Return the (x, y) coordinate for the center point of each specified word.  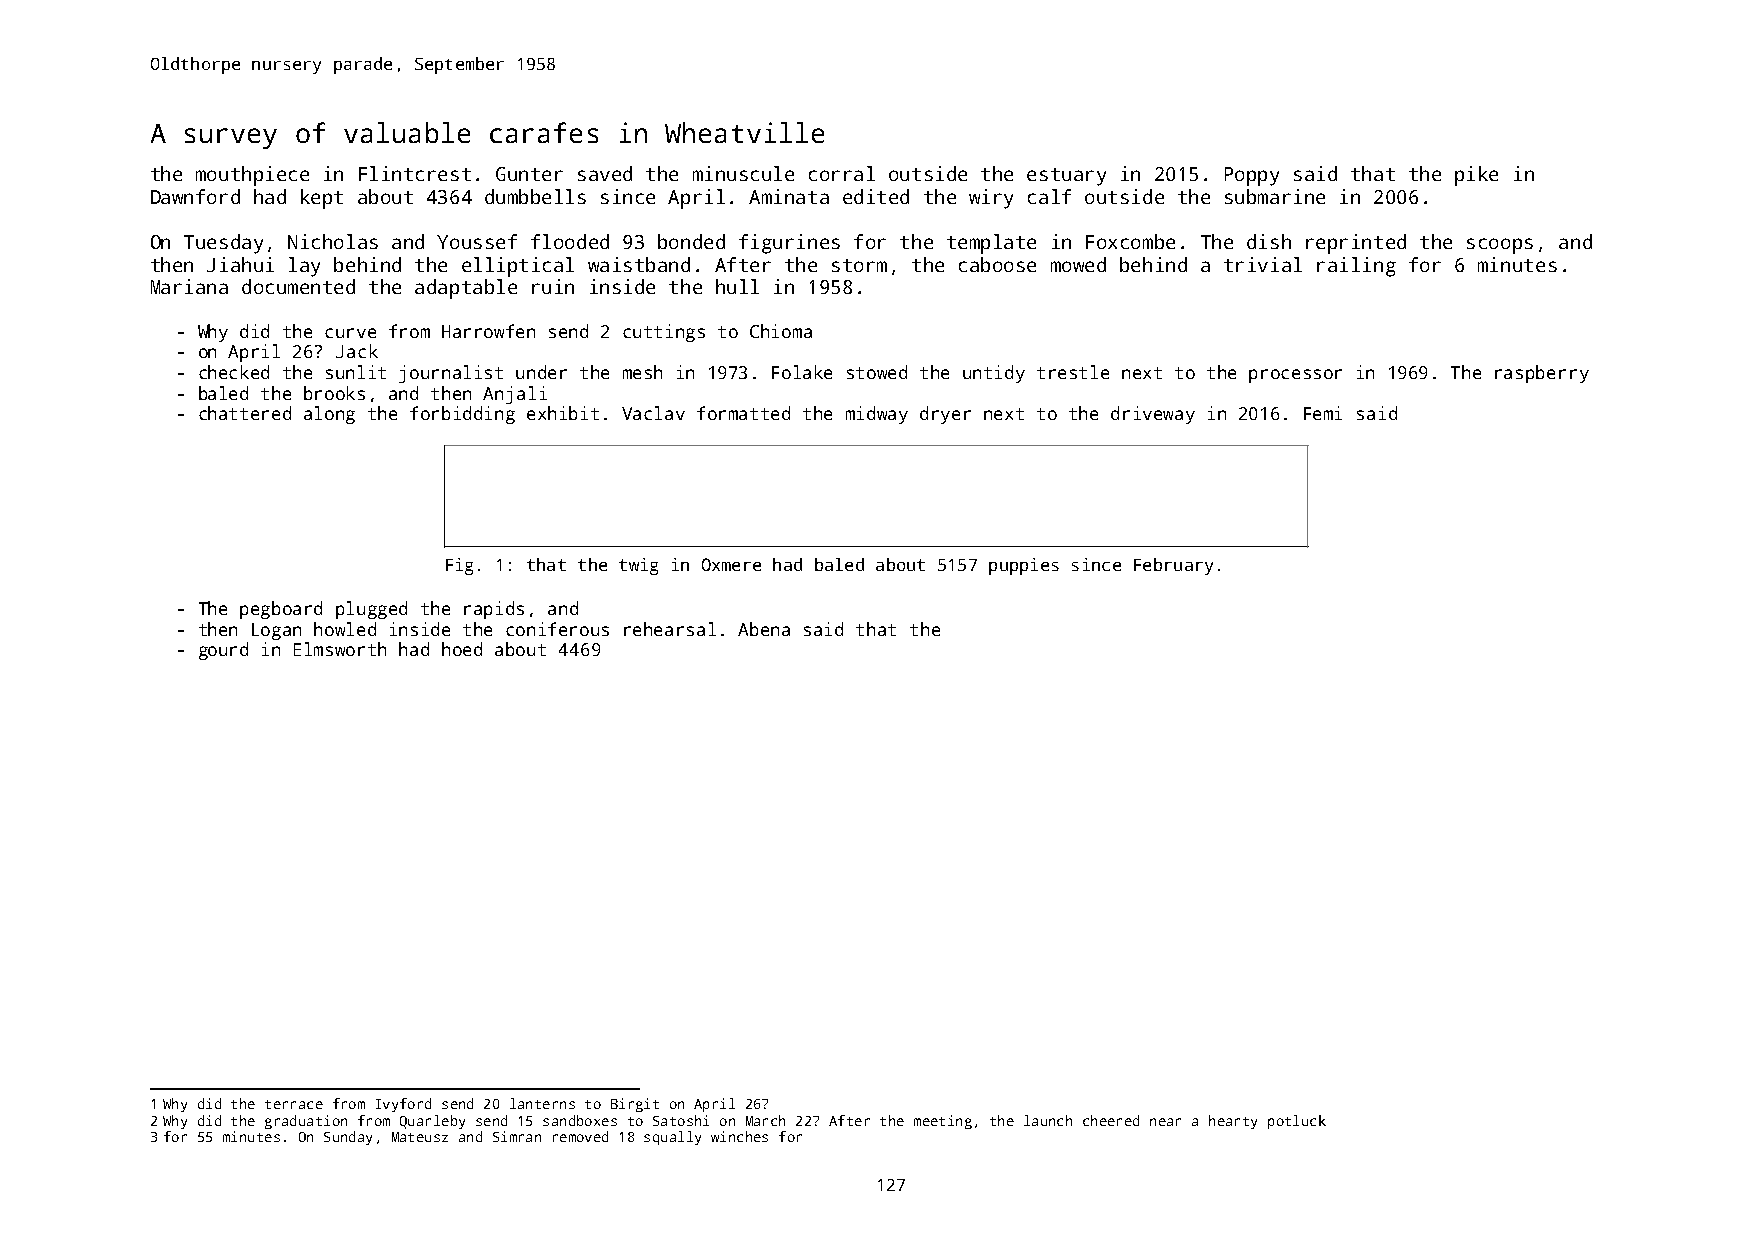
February (1173, 566)
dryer (945, 415)
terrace (294, 1104)
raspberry (1542, 374)
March (765, 1120)
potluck (1297, 1122)
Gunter (529, 174)
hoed (462, 649)
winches (739, 1136)
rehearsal (670, 629)
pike (1476, 176)
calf (1049, 196)
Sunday (348, 1138)
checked (234, 372)
